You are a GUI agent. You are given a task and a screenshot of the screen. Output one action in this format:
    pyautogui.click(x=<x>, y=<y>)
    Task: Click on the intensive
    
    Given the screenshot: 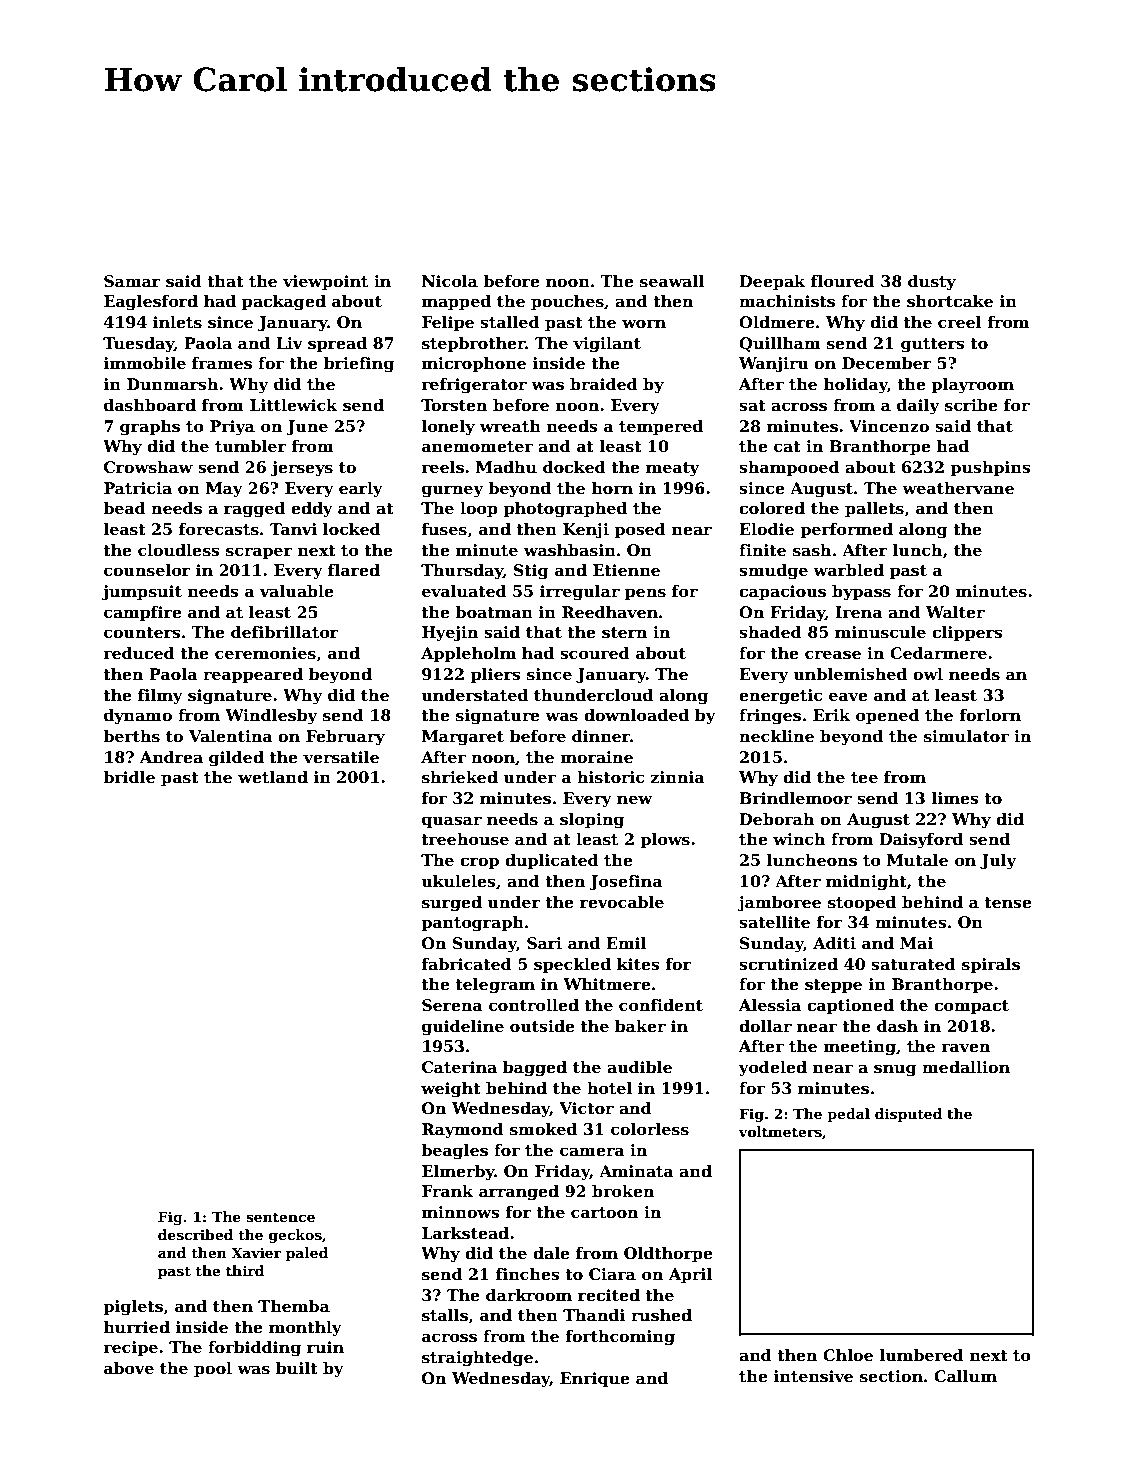 What is the action you would take?
    pyautogui.click(x=813, y=1376)
